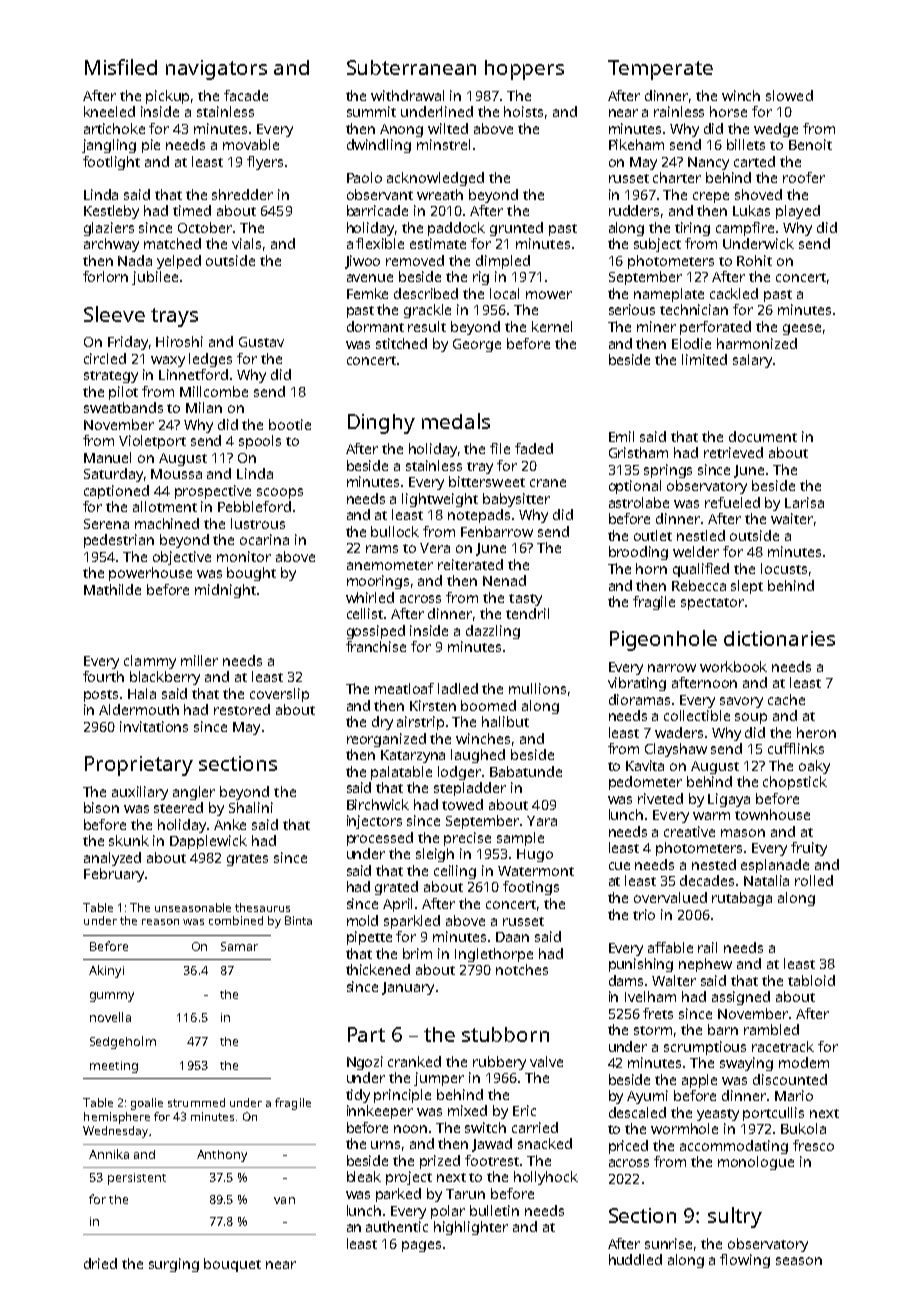 Image resolution: width=924 pixels, height=1308 pixels. What do you see at coordinates (525, 600) in the screenshot?
I see `tasty` at bounding box center [525, 600].
